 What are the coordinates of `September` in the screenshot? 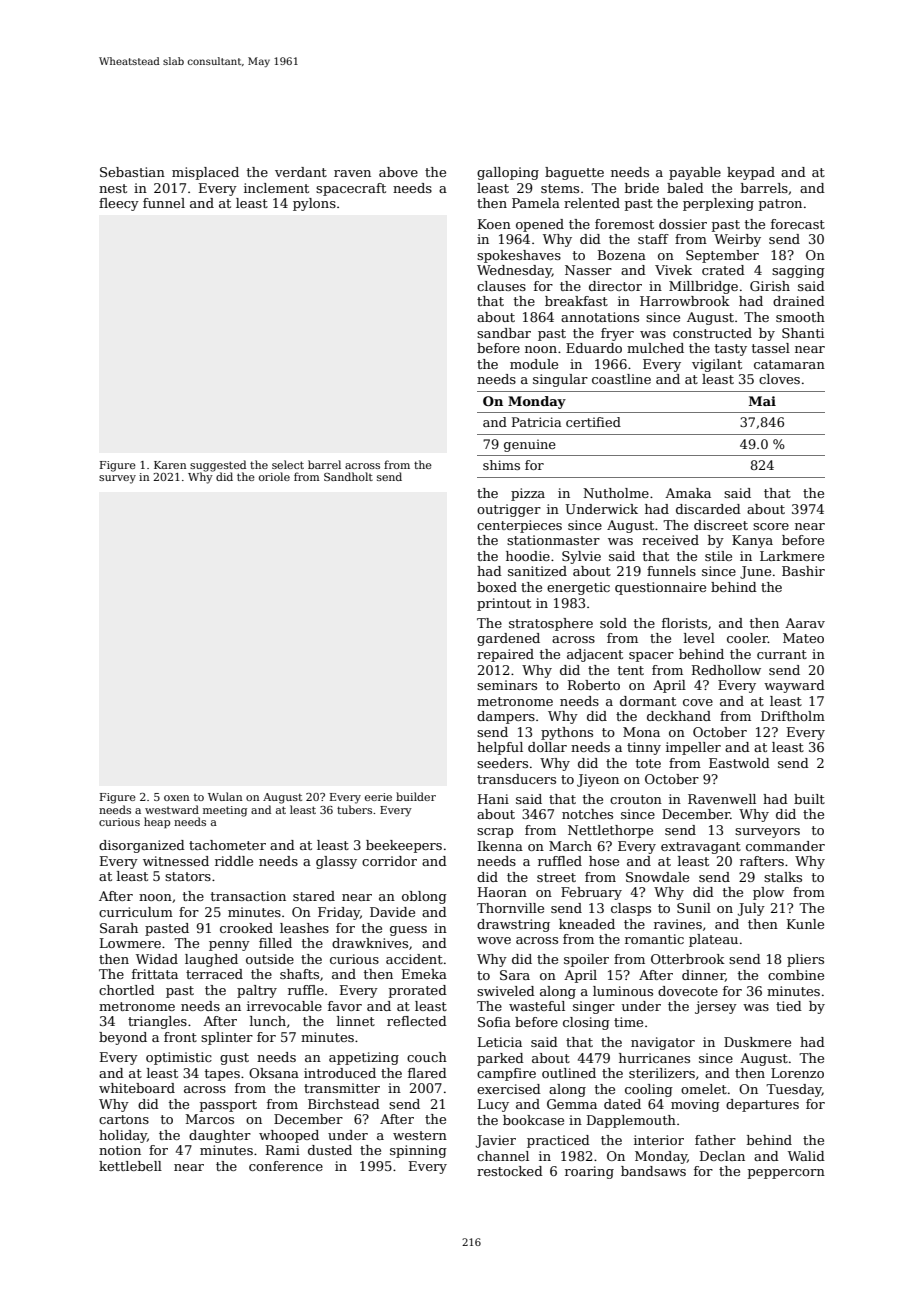 It's located at (722, 256).
